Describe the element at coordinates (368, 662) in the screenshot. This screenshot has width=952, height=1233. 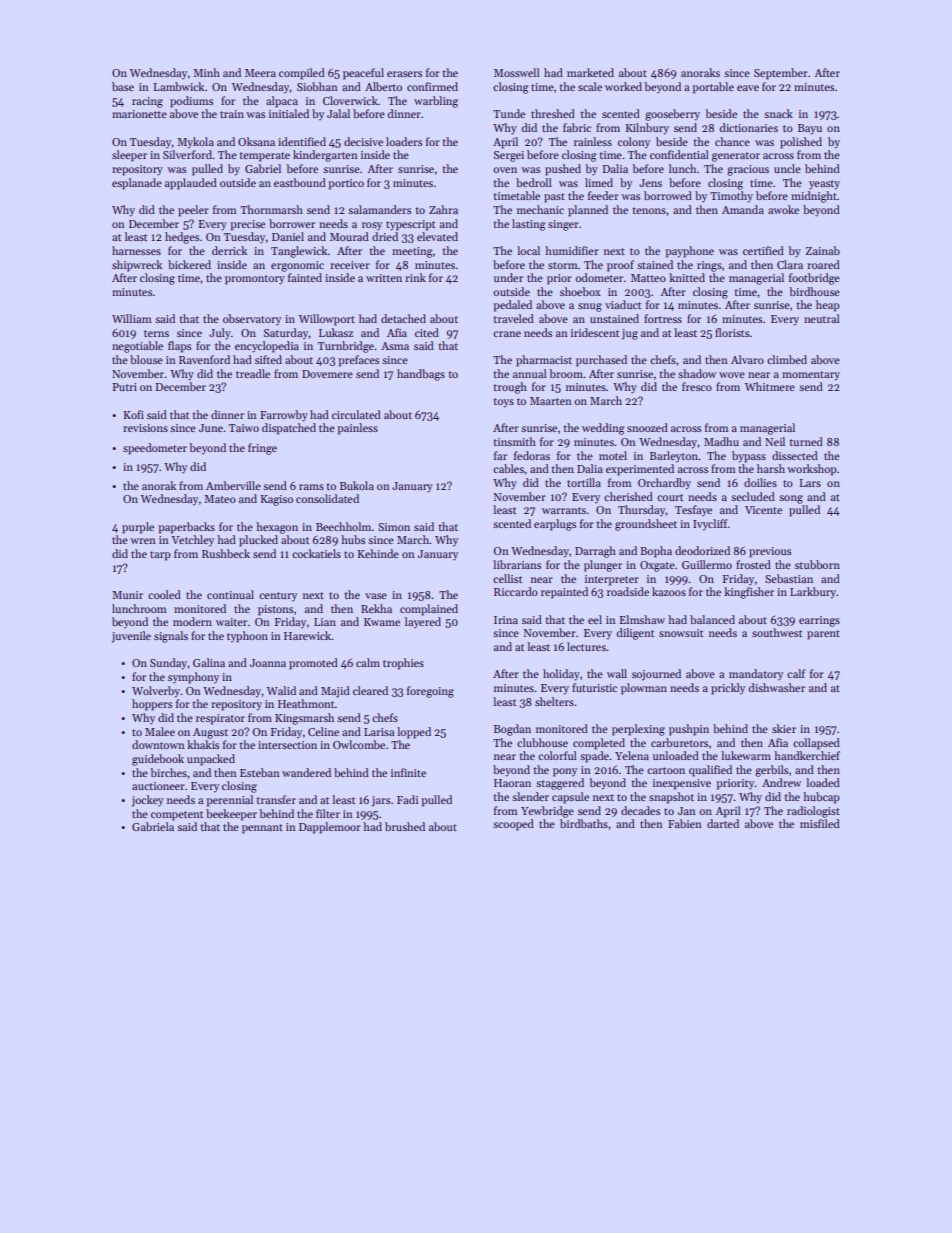
I see `calm` at that location.
